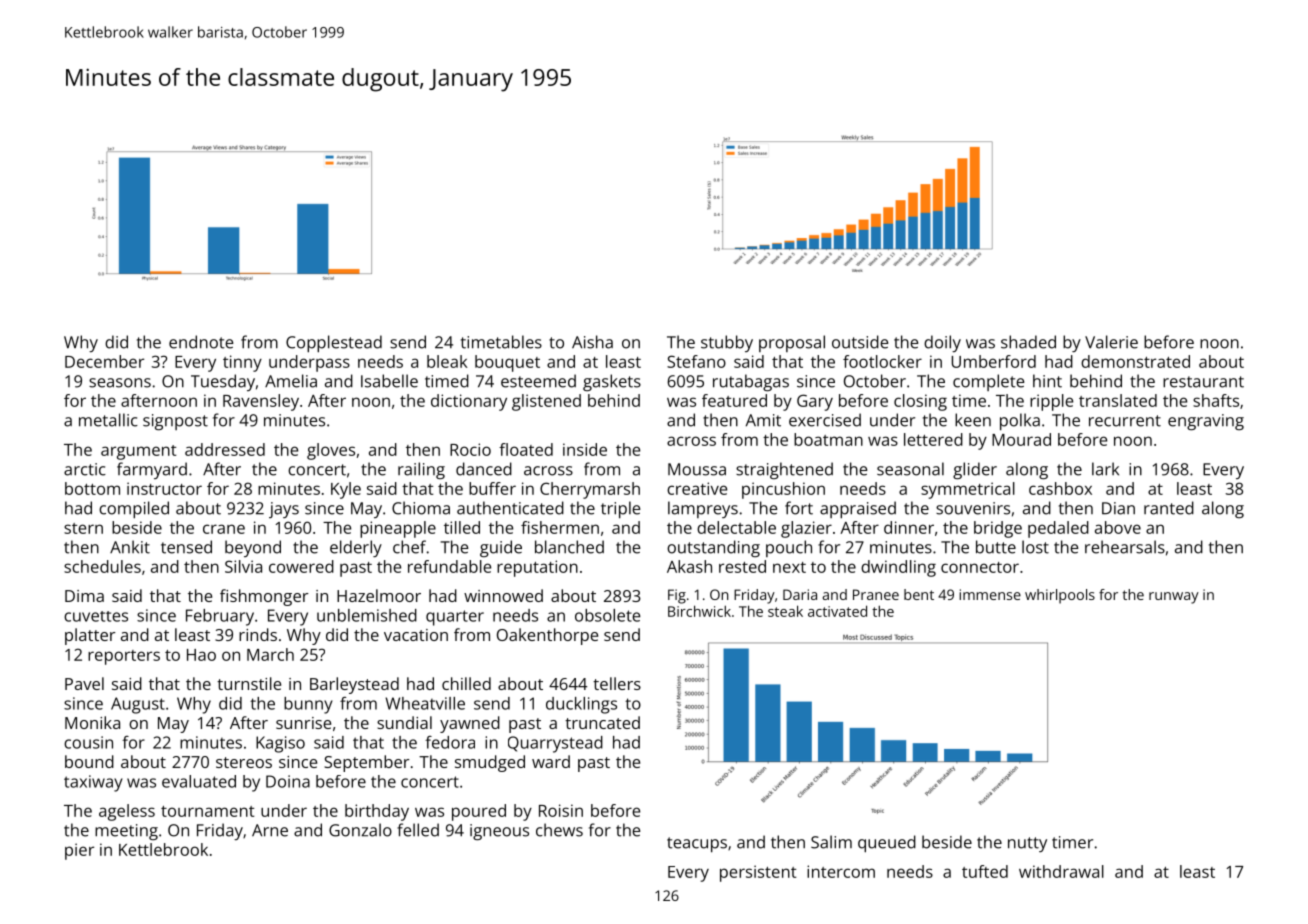 This screenshot has width=1308, height=924. What do you see at coordinates (592, 342) in the screenshot?
I see `Aisha` at bounding box center [592, 342].
